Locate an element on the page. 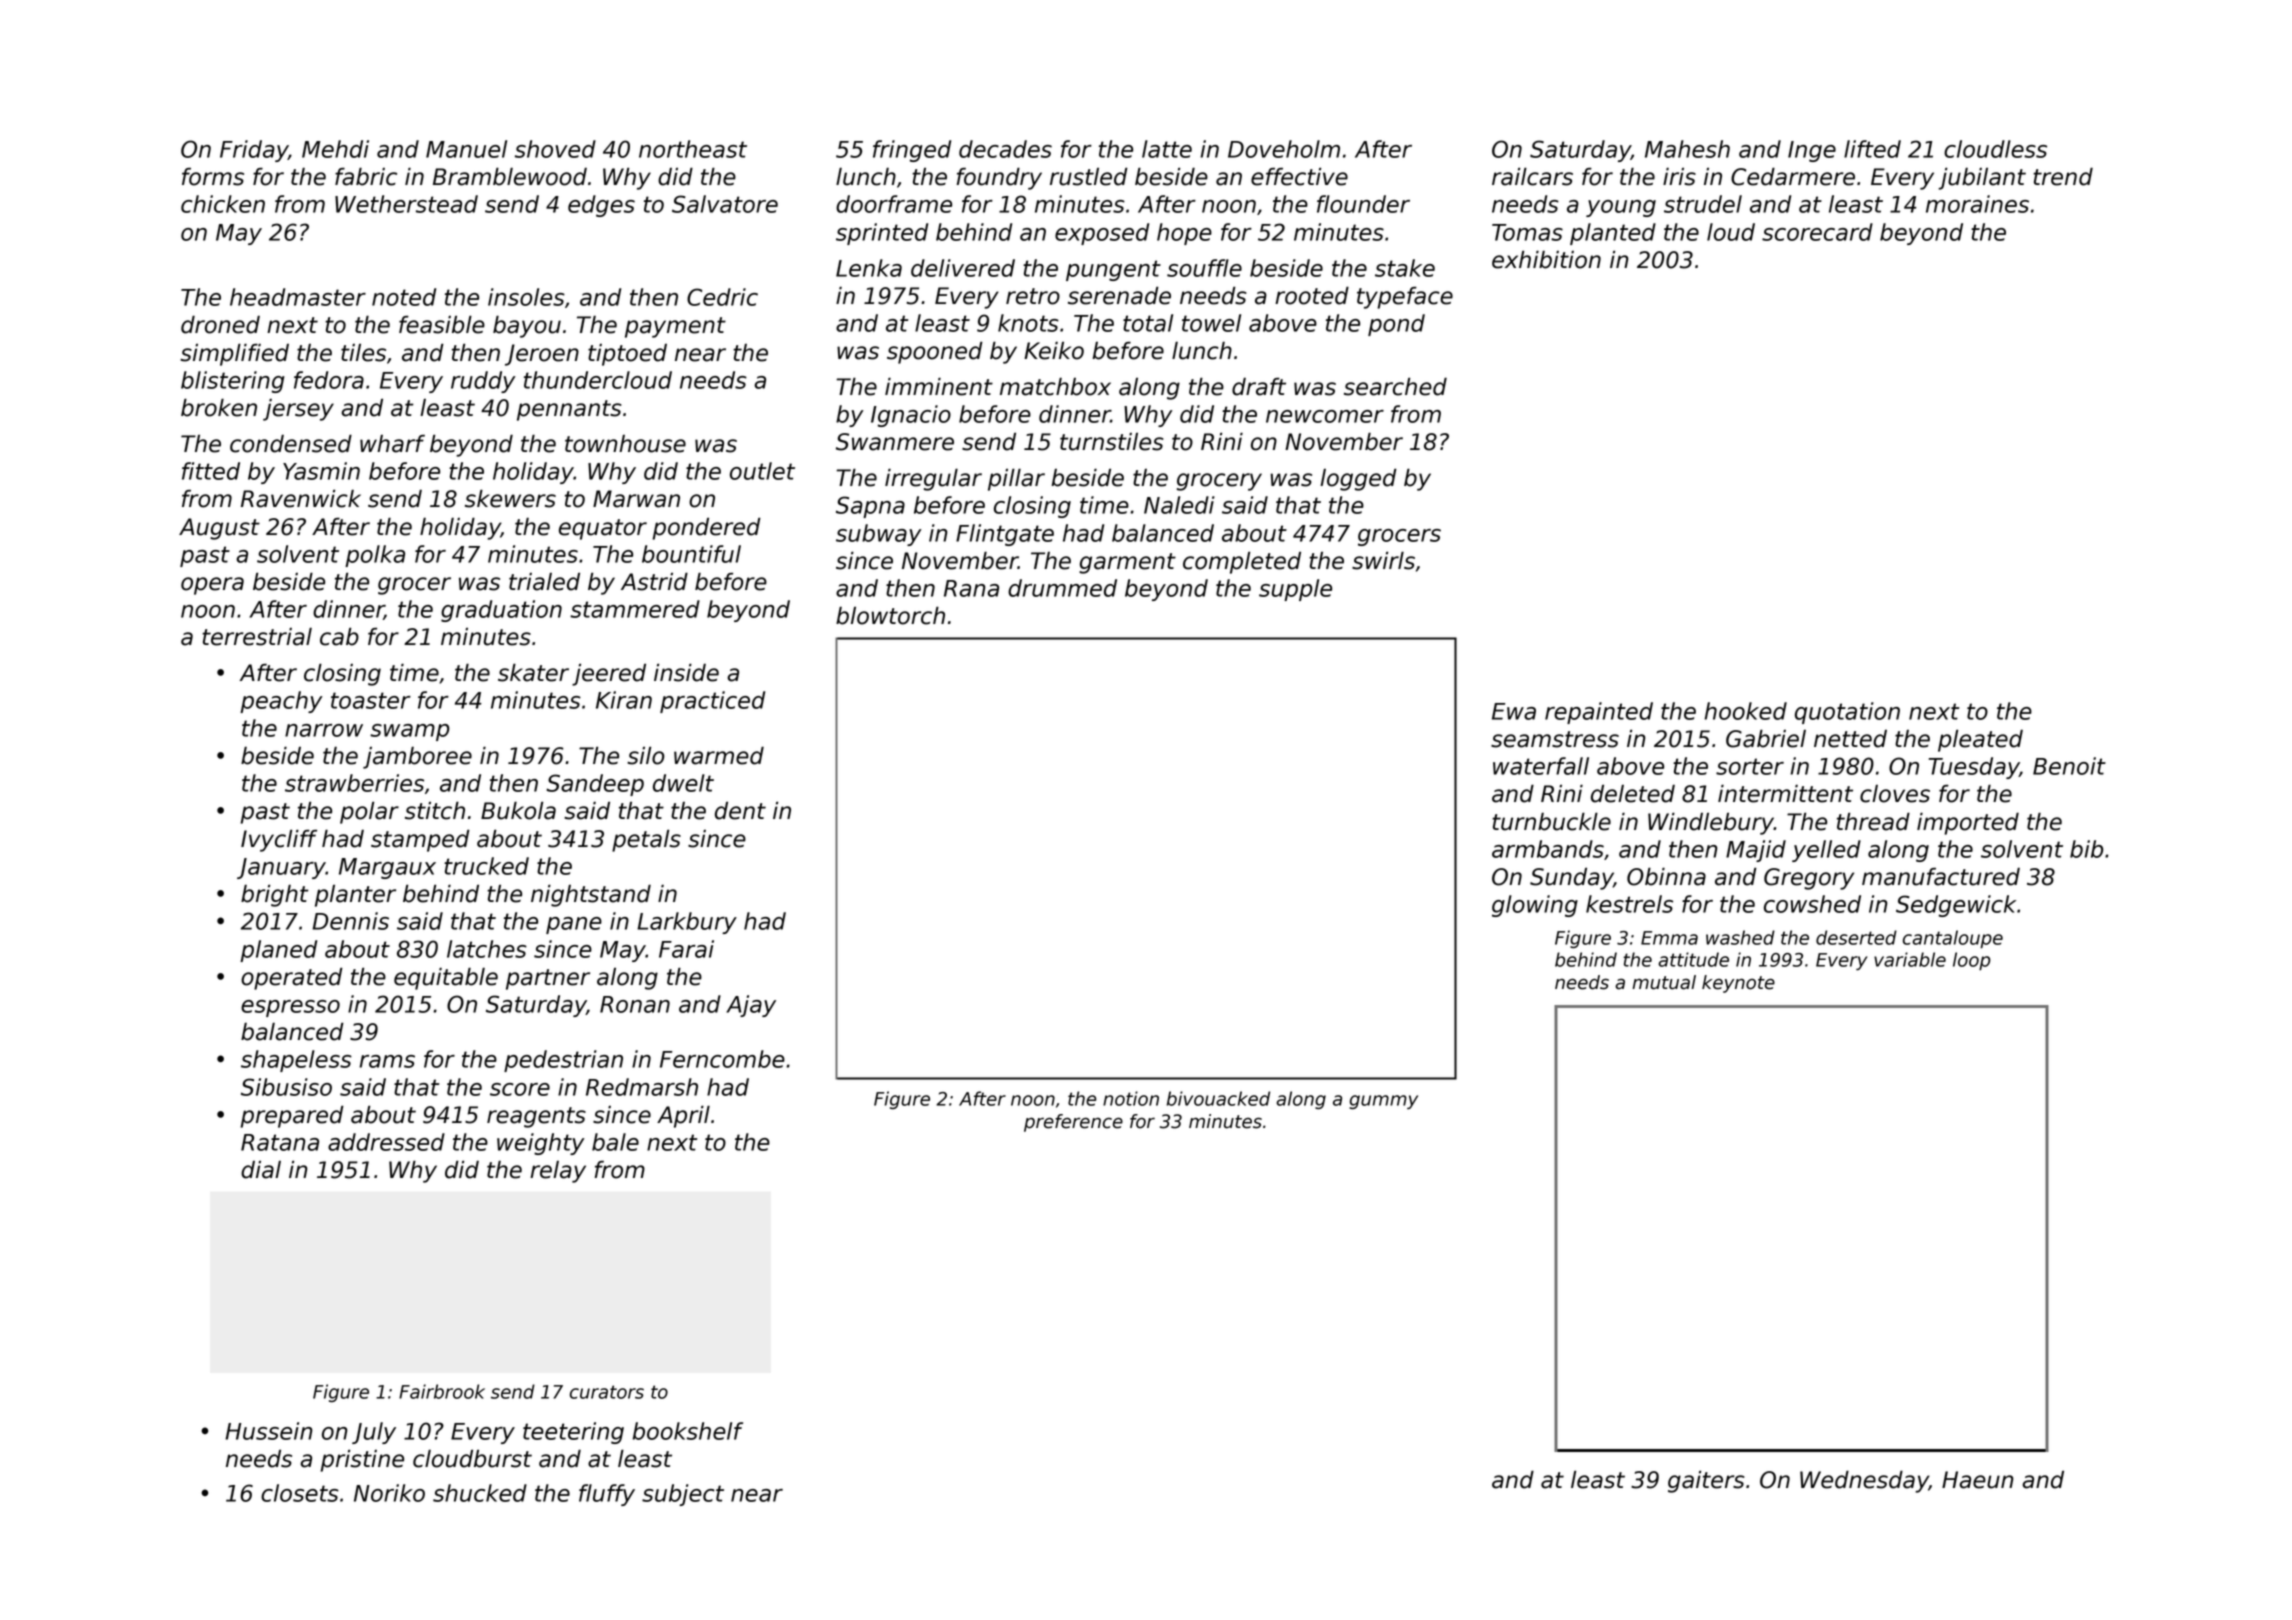 The image size is (2292, 1620). curators is located at coordinates (607, 1392).
